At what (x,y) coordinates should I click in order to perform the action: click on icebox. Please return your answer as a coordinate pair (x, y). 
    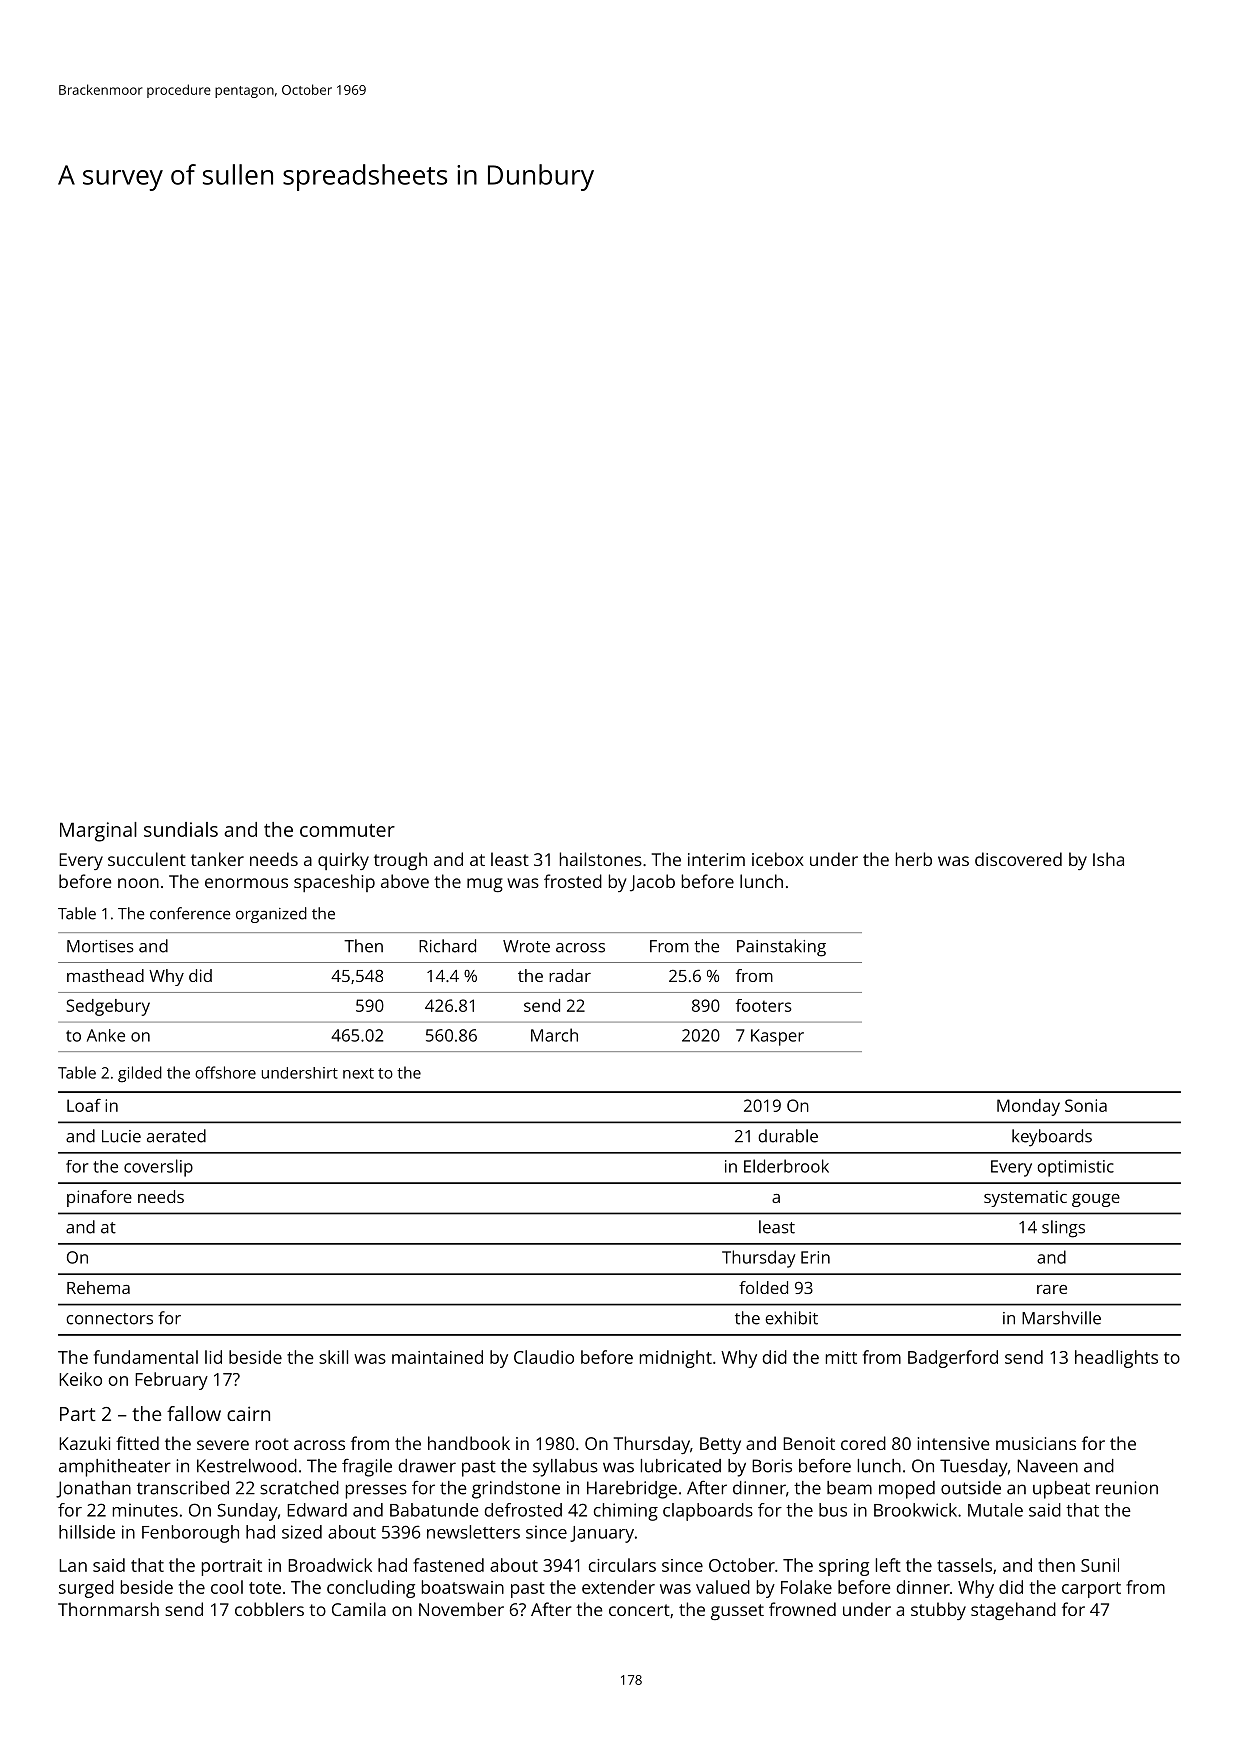
    Looking at the image, I should click on (778, 859).
